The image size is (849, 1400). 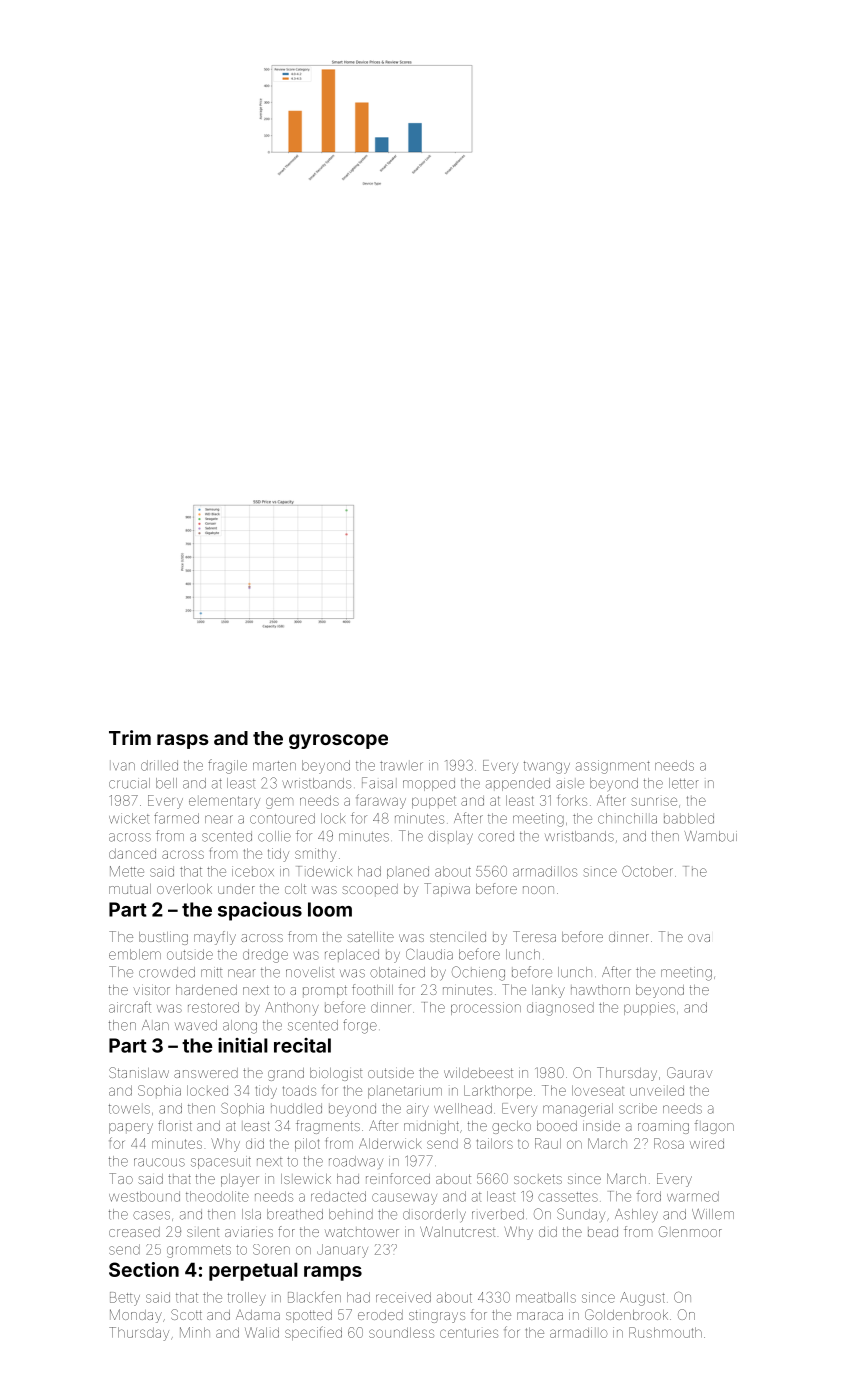 What do you see at coordinates (135, 954) in the screenshot?
I see `emblem` at bounding box center [135, 954].
